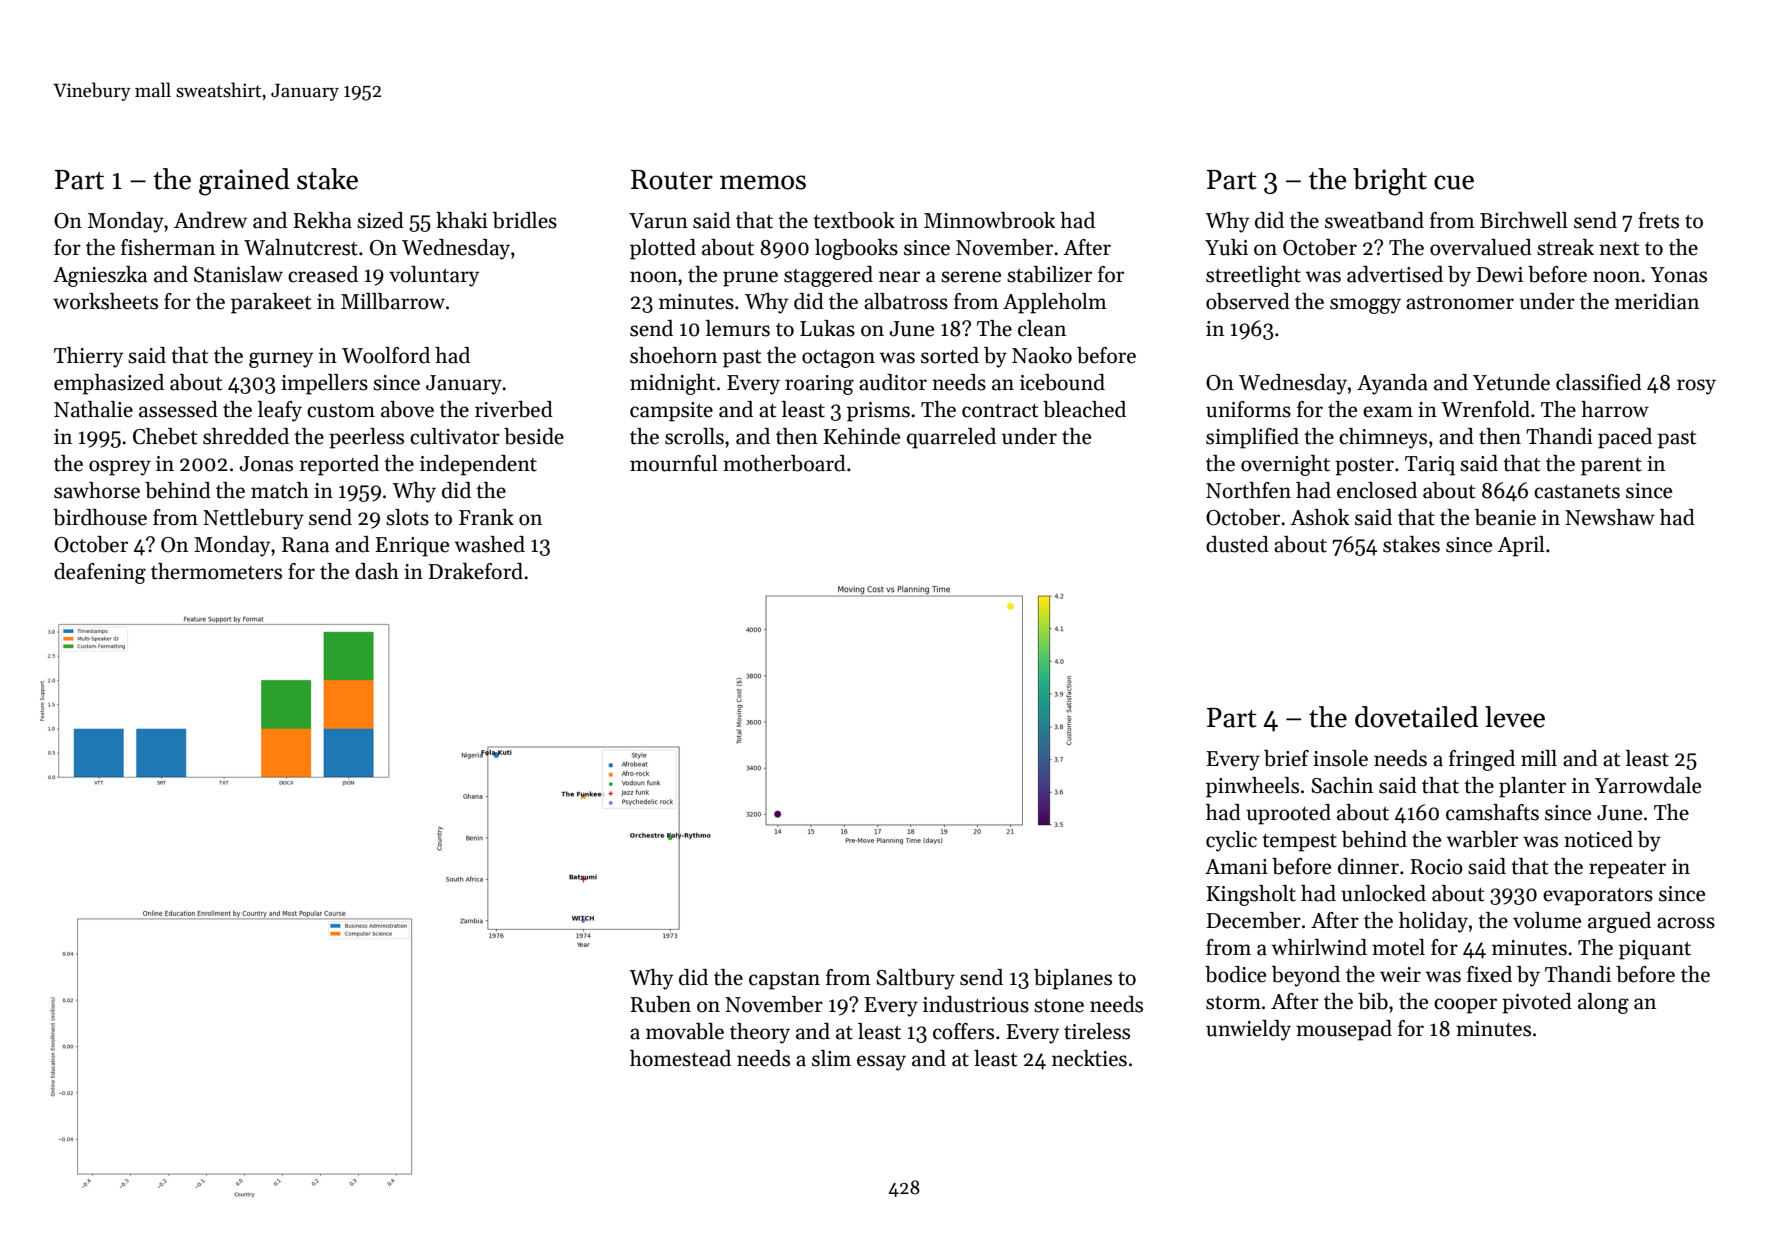 The image size is (1777, 1256). I want to click on washed, so click(489, 544).
